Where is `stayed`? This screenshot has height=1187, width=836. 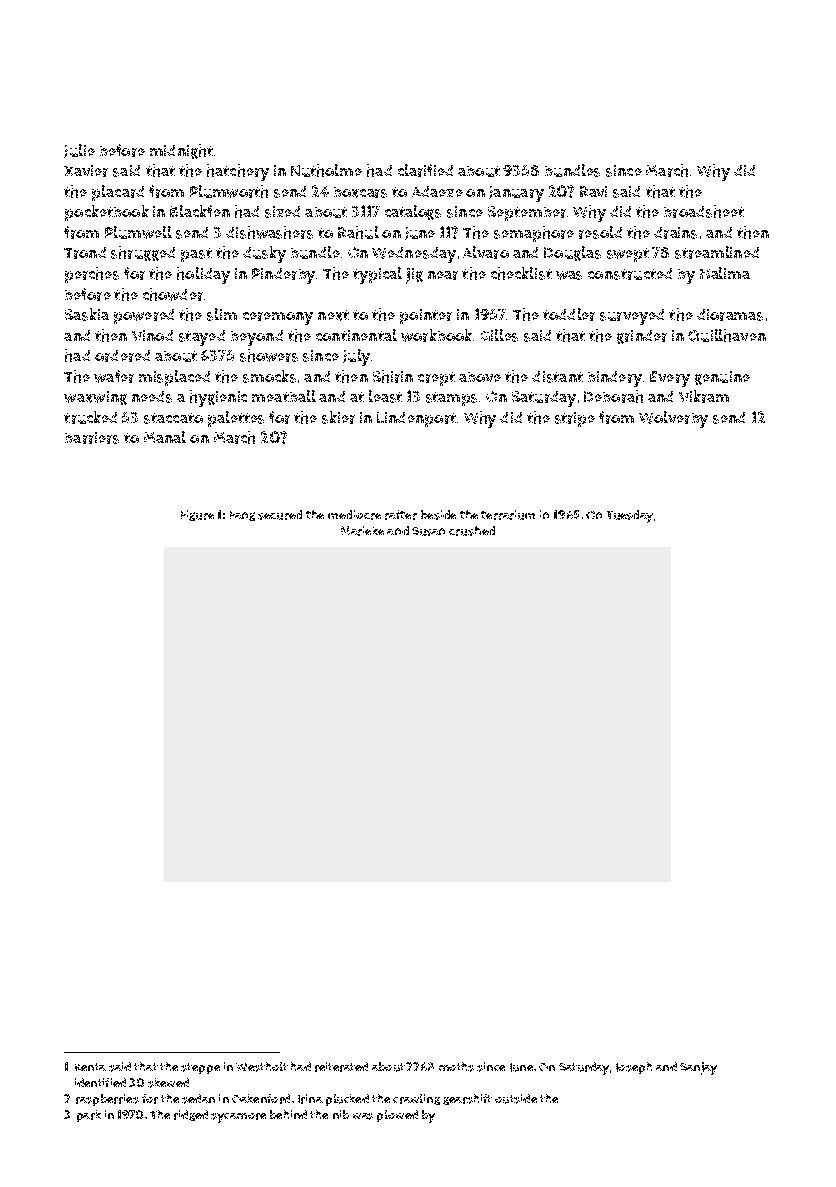 stayed is located at coordinates (202, 338).
